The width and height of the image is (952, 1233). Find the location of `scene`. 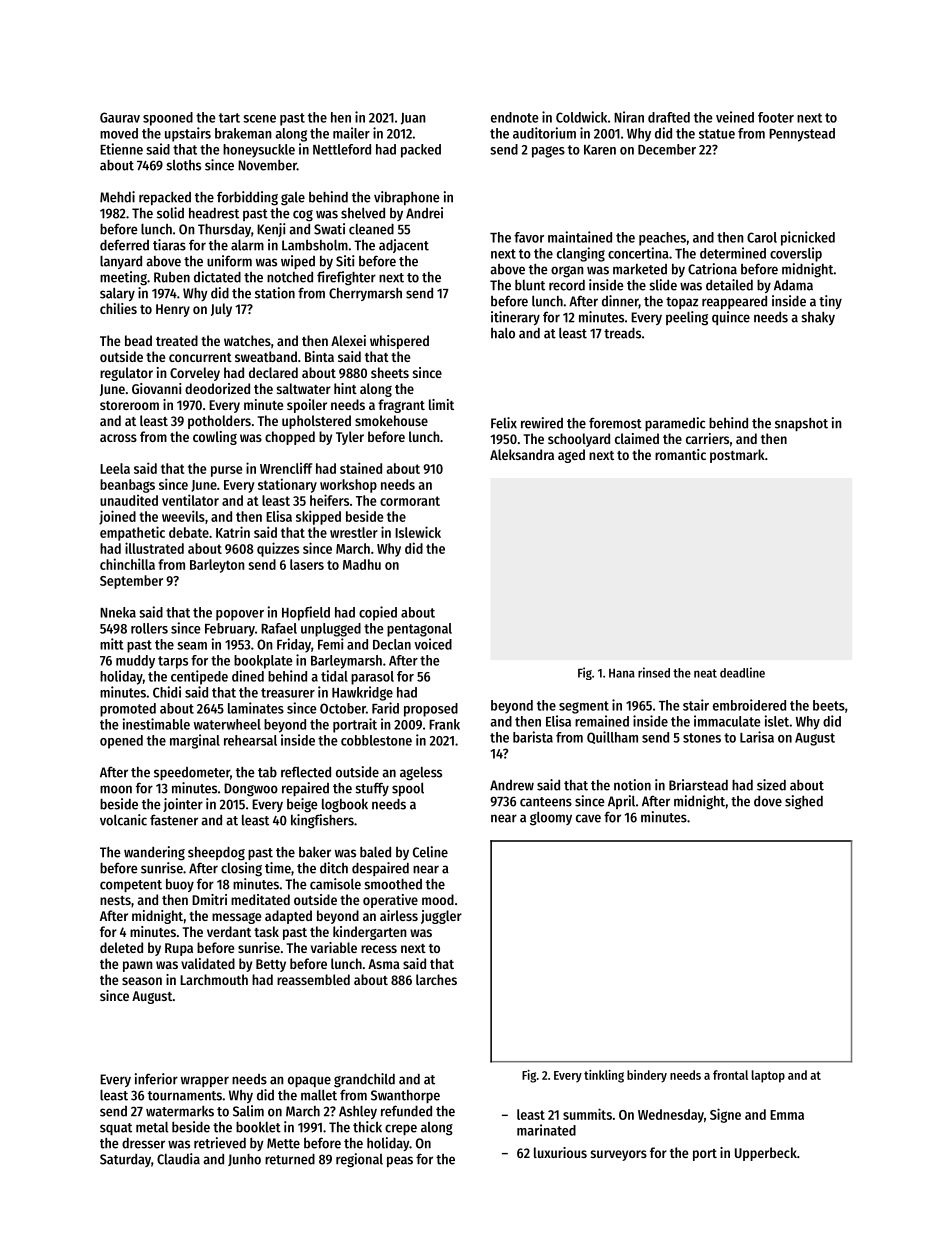

scene is located at coordinates (259, 119).
